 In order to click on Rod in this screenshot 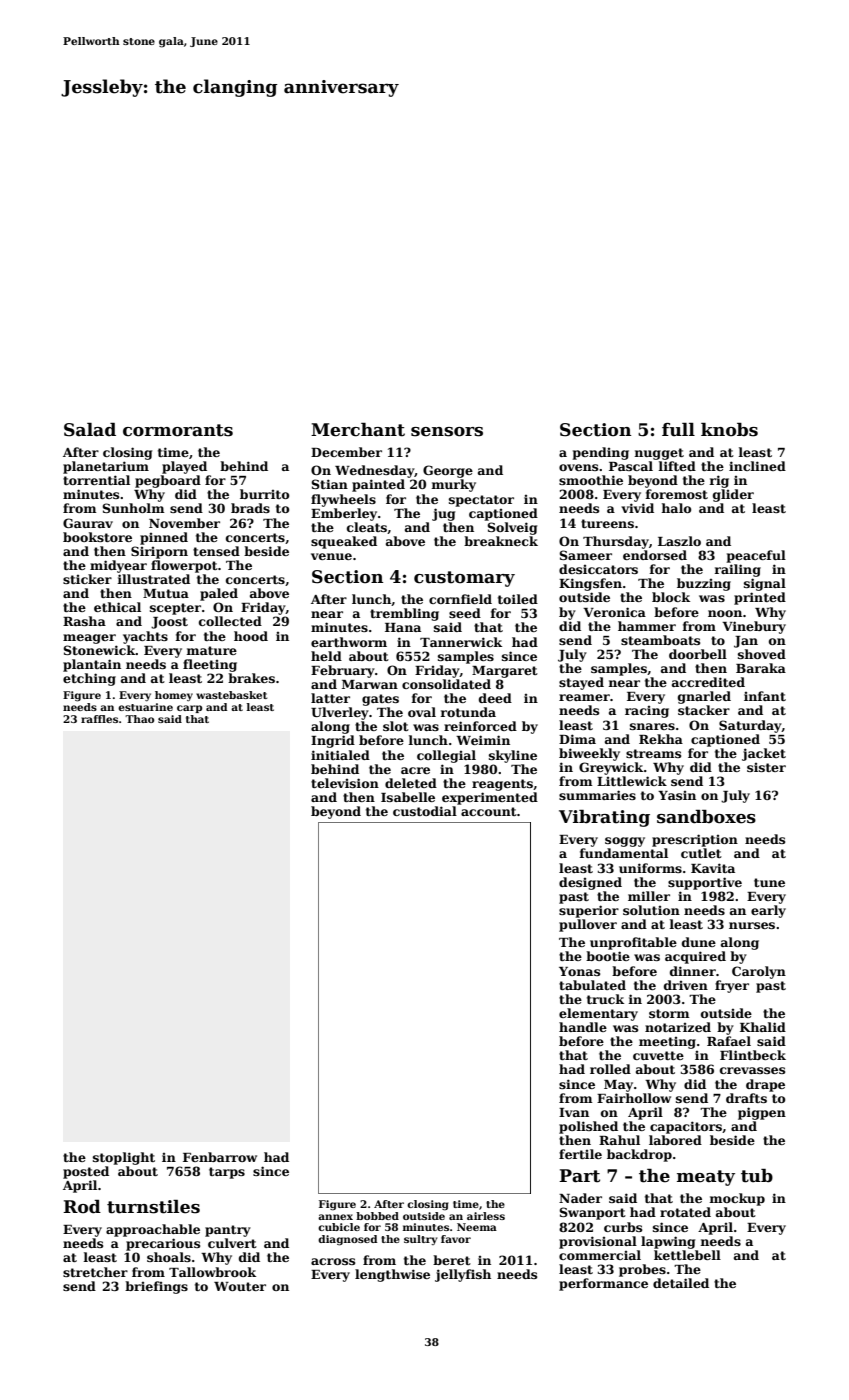, I will do `click(82, 1207)`.
